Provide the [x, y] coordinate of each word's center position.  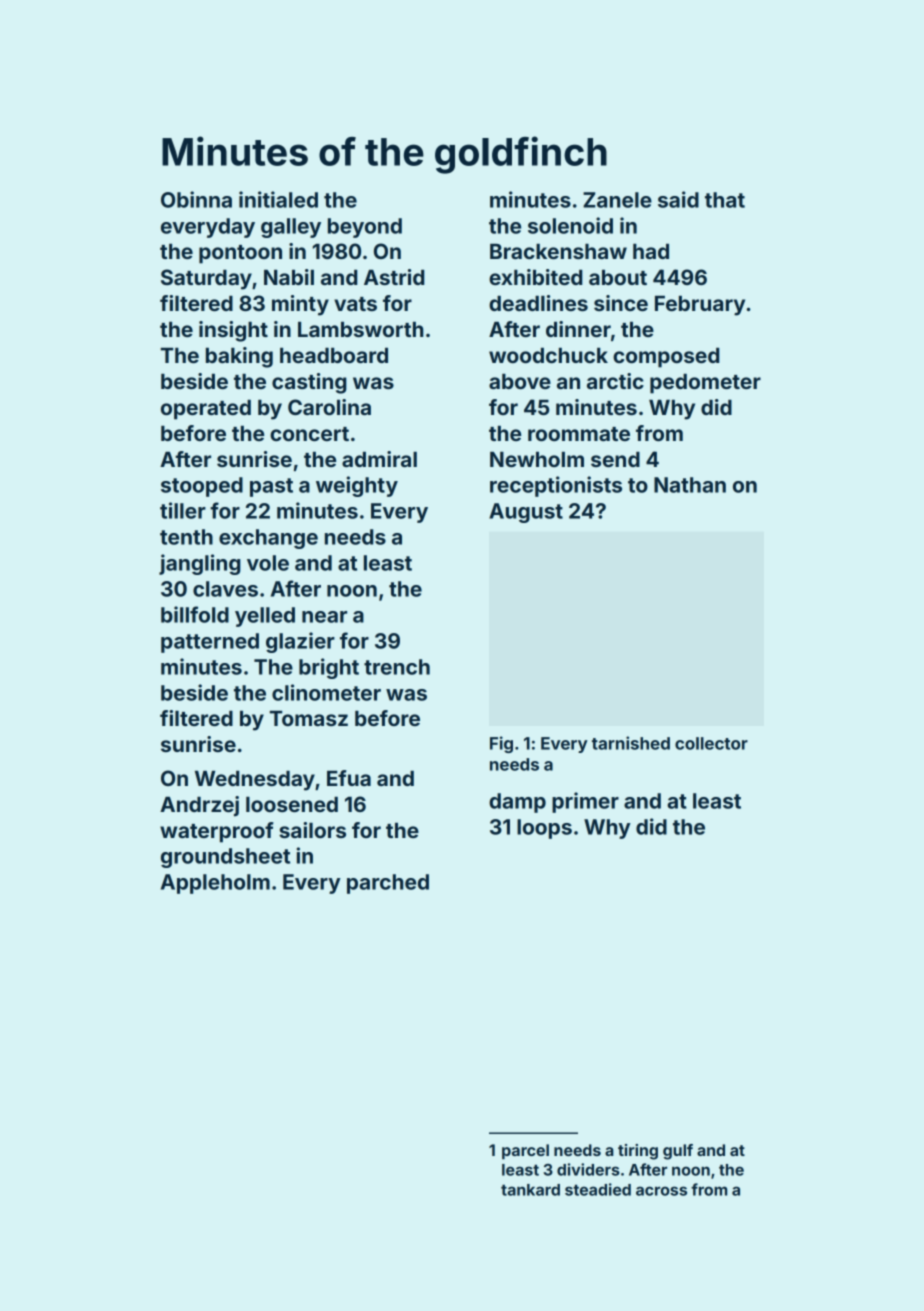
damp [517, 803]
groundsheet [225, 858]
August [526, 513]
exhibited [535, 277]
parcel [525, 1152]
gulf [678, 1152]
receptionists [556, 486]
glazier [300, 642]
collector [711, 743]
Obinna [196, 199]
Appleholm [215, 884]
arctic [615, 381]
